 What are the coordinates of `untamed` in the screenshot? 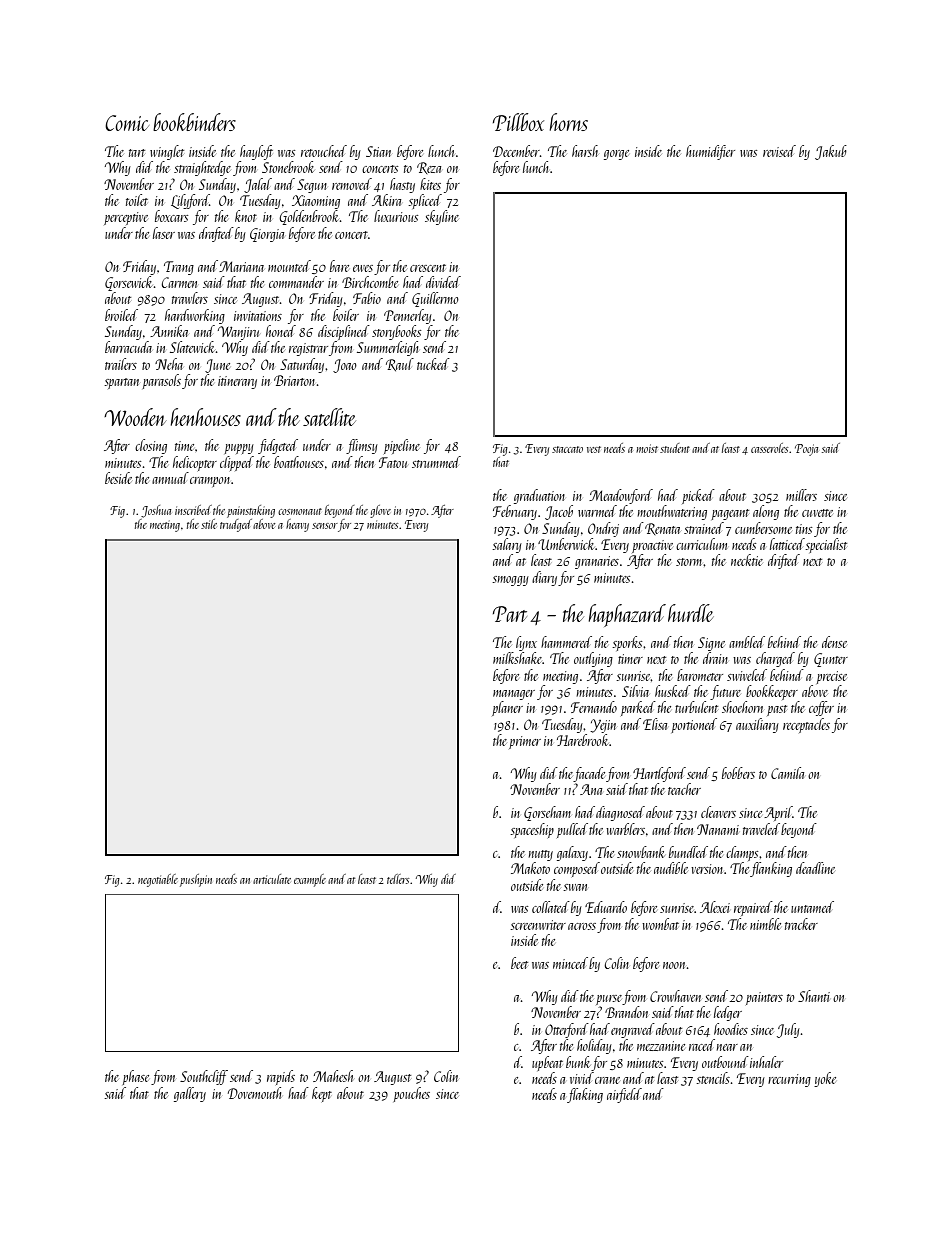 It's located at (812, 907).
